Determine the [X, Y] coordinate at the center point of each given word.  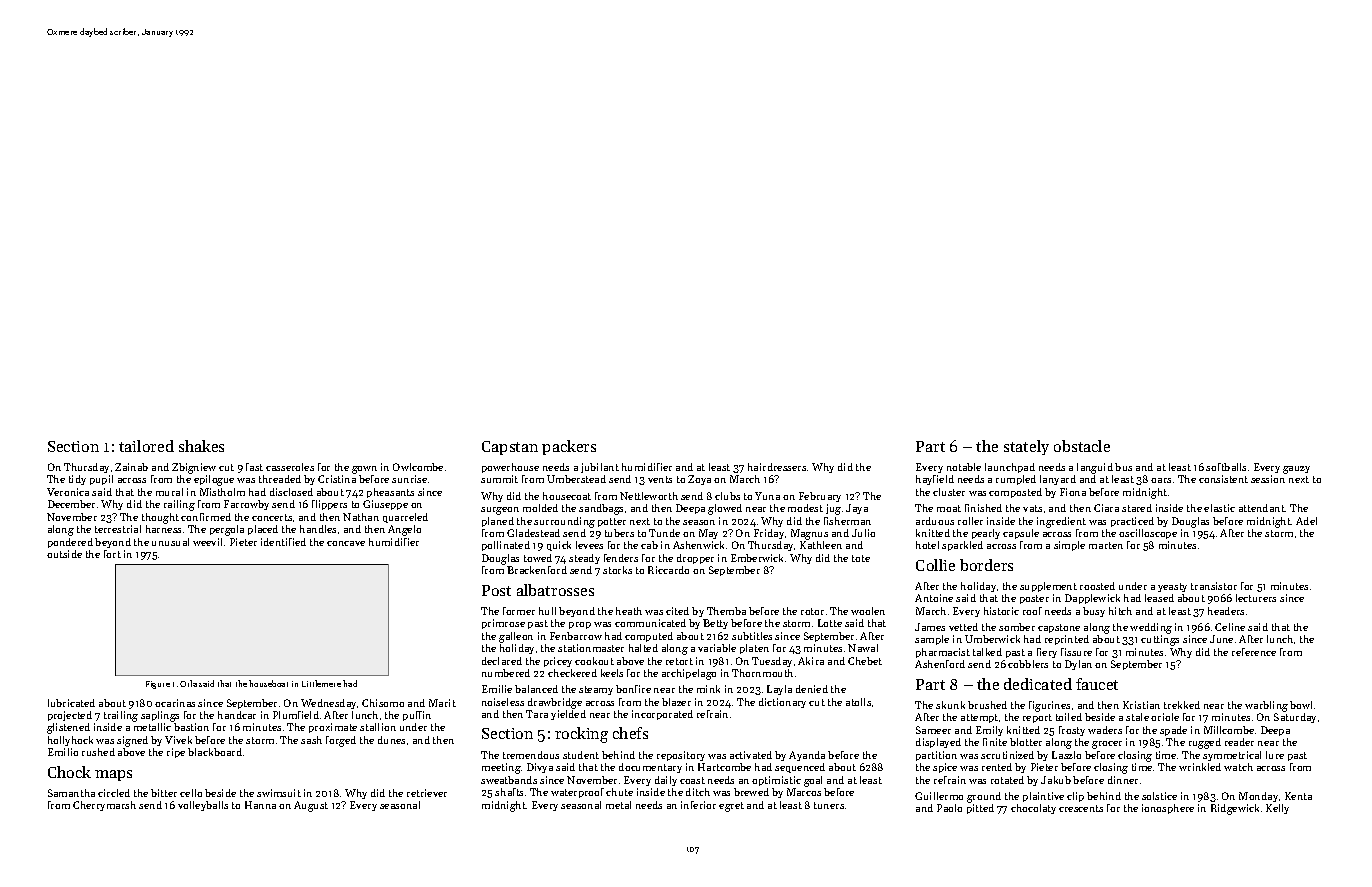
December [71, 504]
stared [1137, 508]
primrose [503, 624]
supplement [1048, 587]
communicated [650, 623]
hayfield [935, 480]
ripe [176, 753]
